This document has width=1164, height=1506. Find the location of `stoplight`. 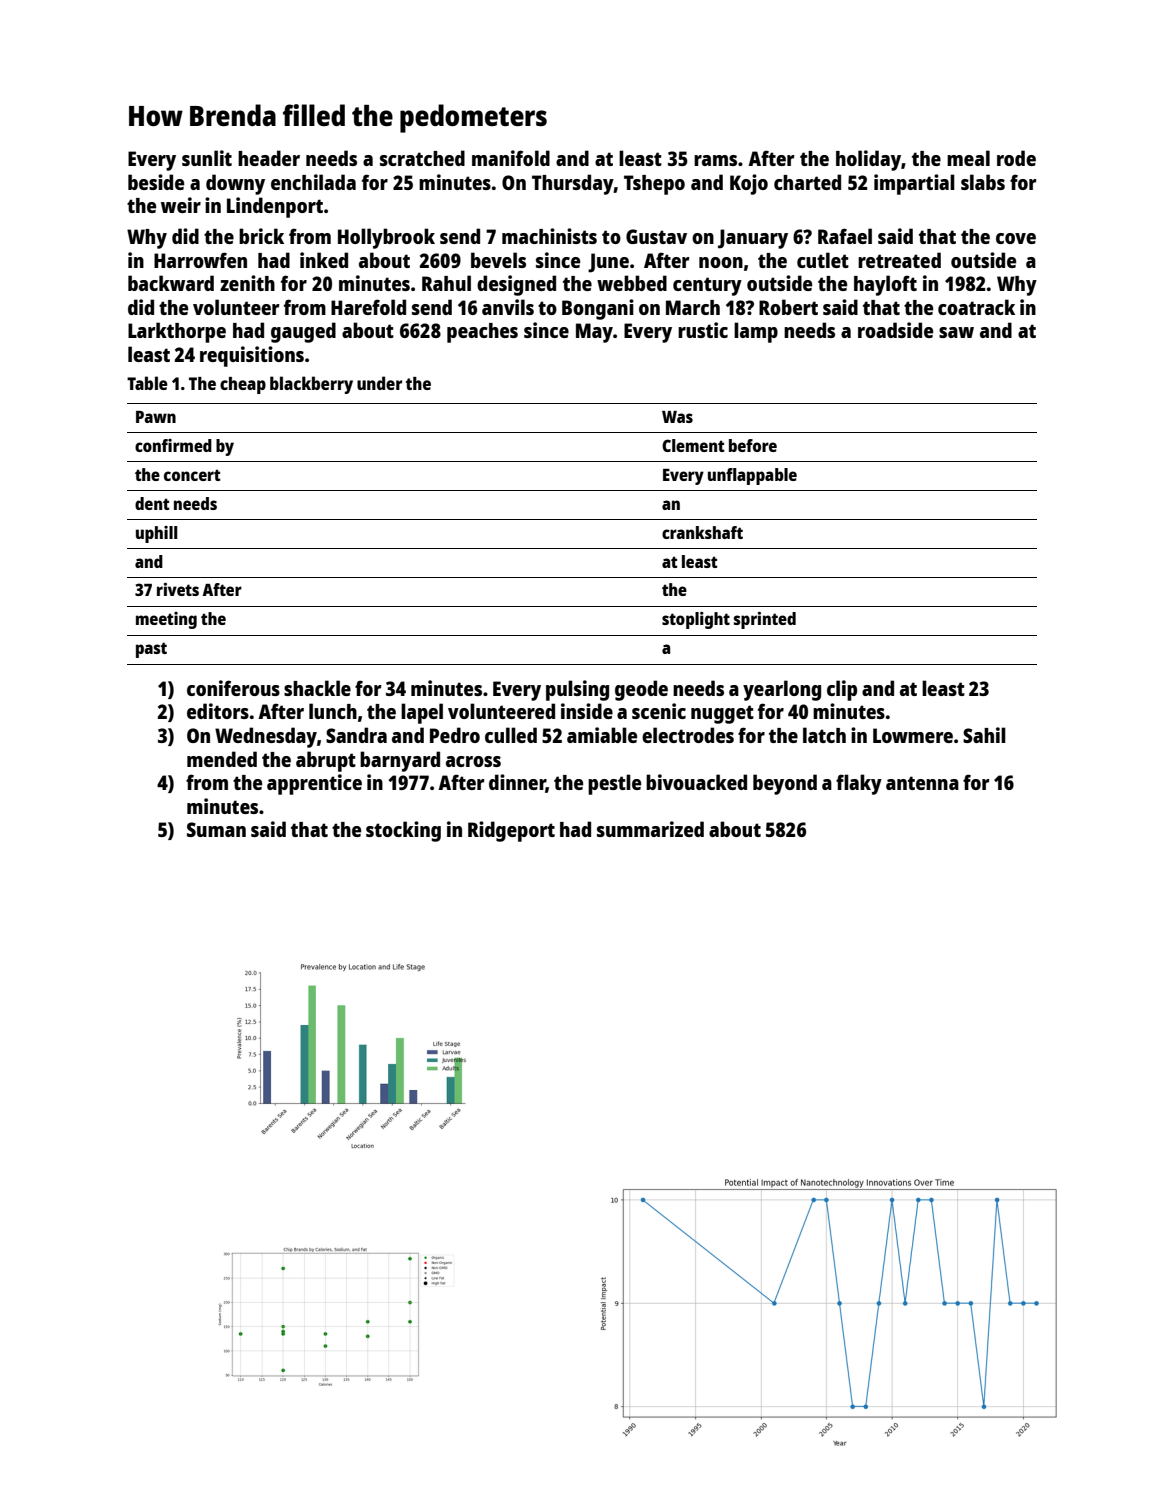

stoplight is located at coordinates (696, 620).
